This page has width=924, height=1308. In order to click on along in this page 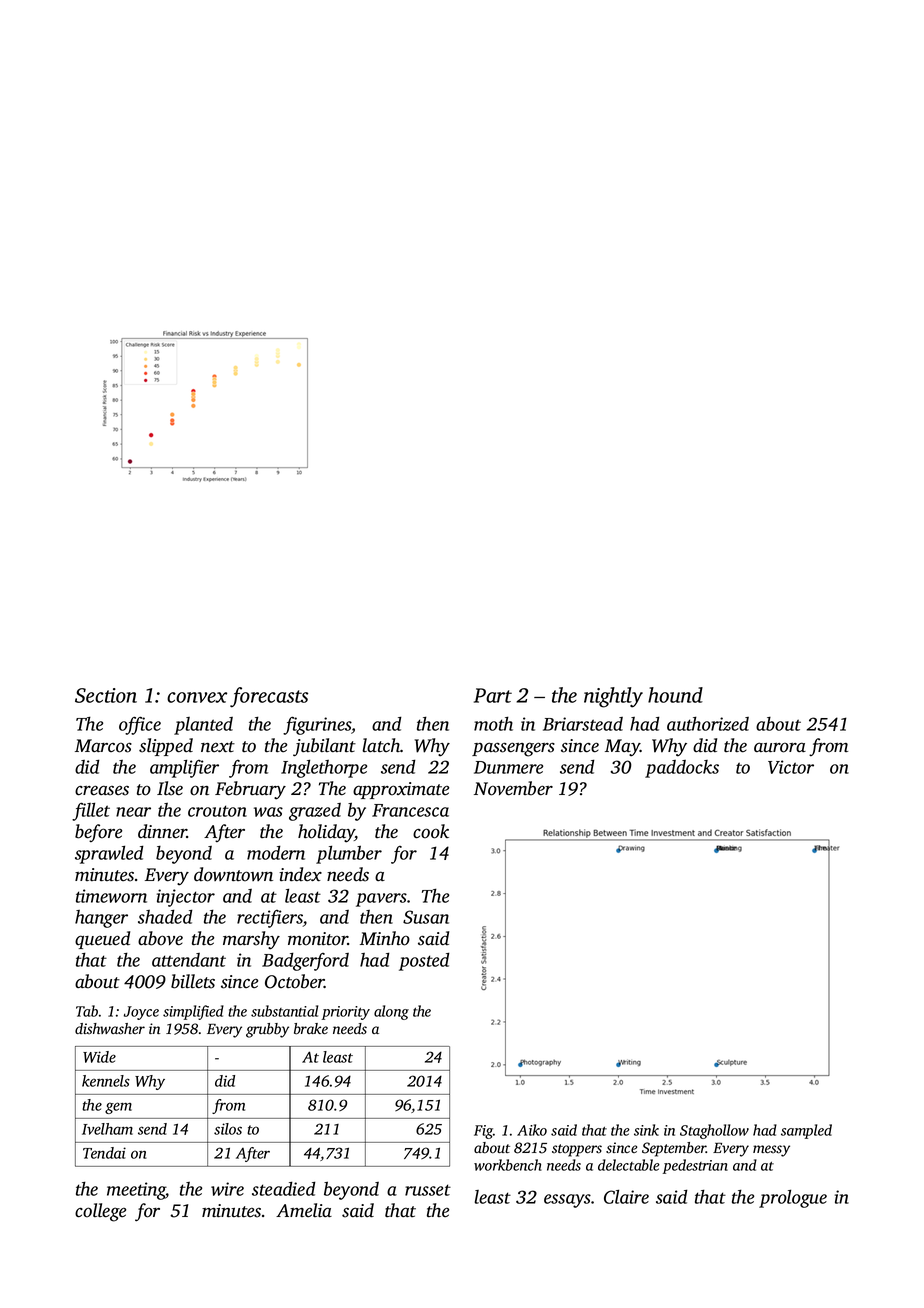, I will do `click(391, 1012)`.
